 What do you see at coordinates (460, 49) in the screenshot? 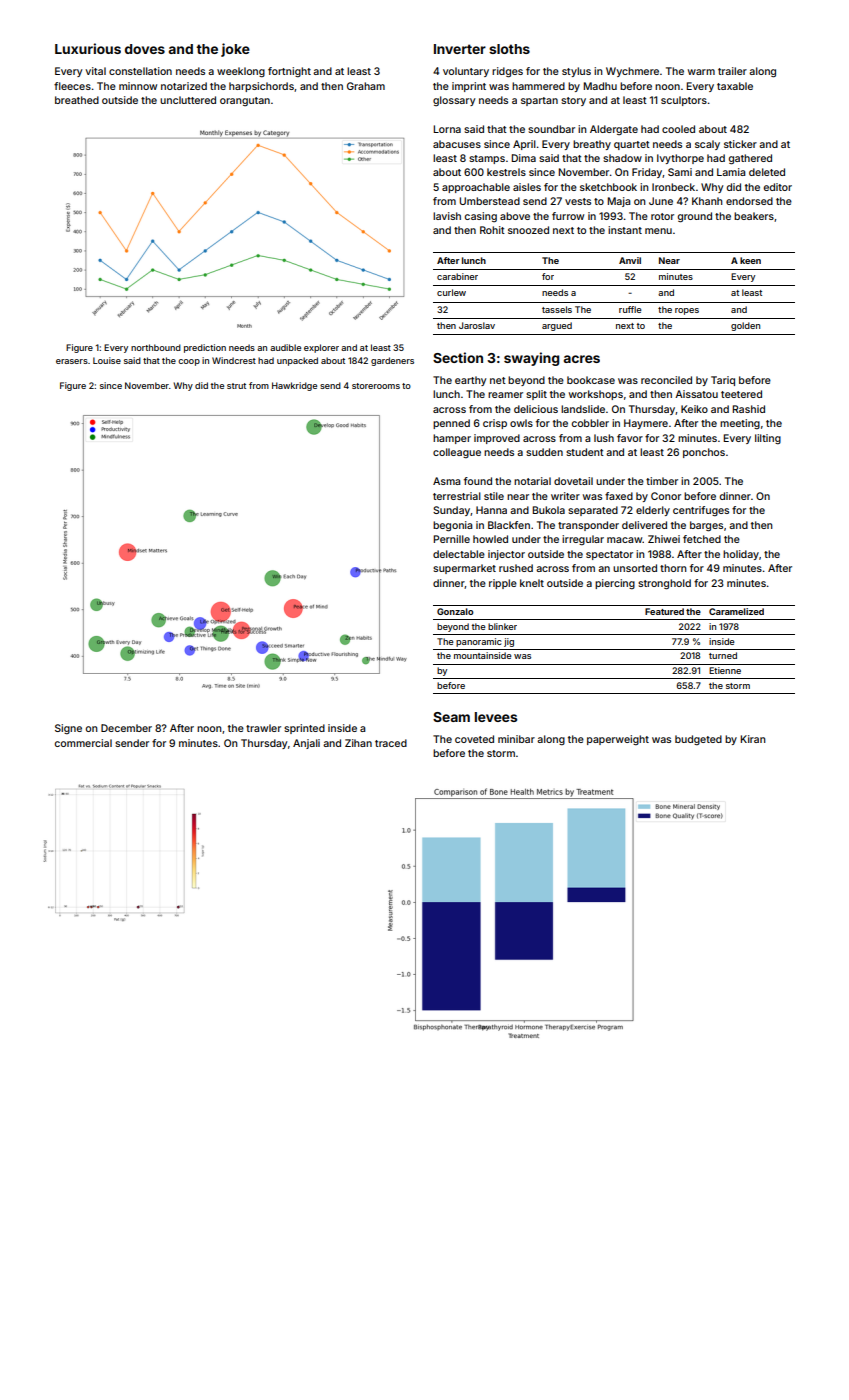
I see `Inverter` at bounding box center [460, 49].
